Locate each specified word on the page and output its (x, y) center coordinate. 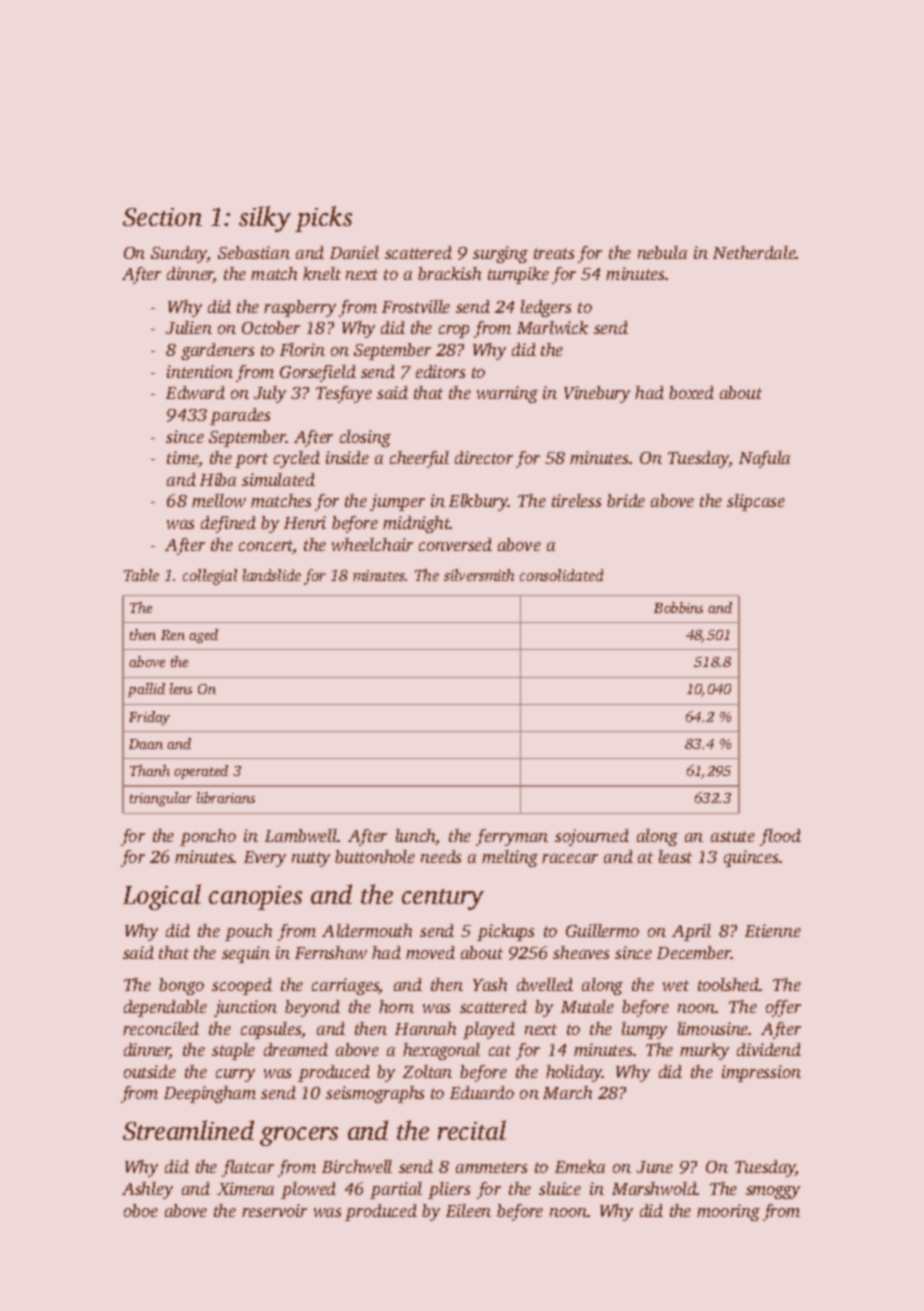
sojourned (592, 837)
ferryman (512, 837)
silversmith (479, 575)
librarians (226, 797)
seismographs (375, 1094)
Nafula (764, 459)
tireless (576, 500)
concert (266, 547)
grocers (299, 1136)
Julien (189, 327)
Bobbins (678, 607)
